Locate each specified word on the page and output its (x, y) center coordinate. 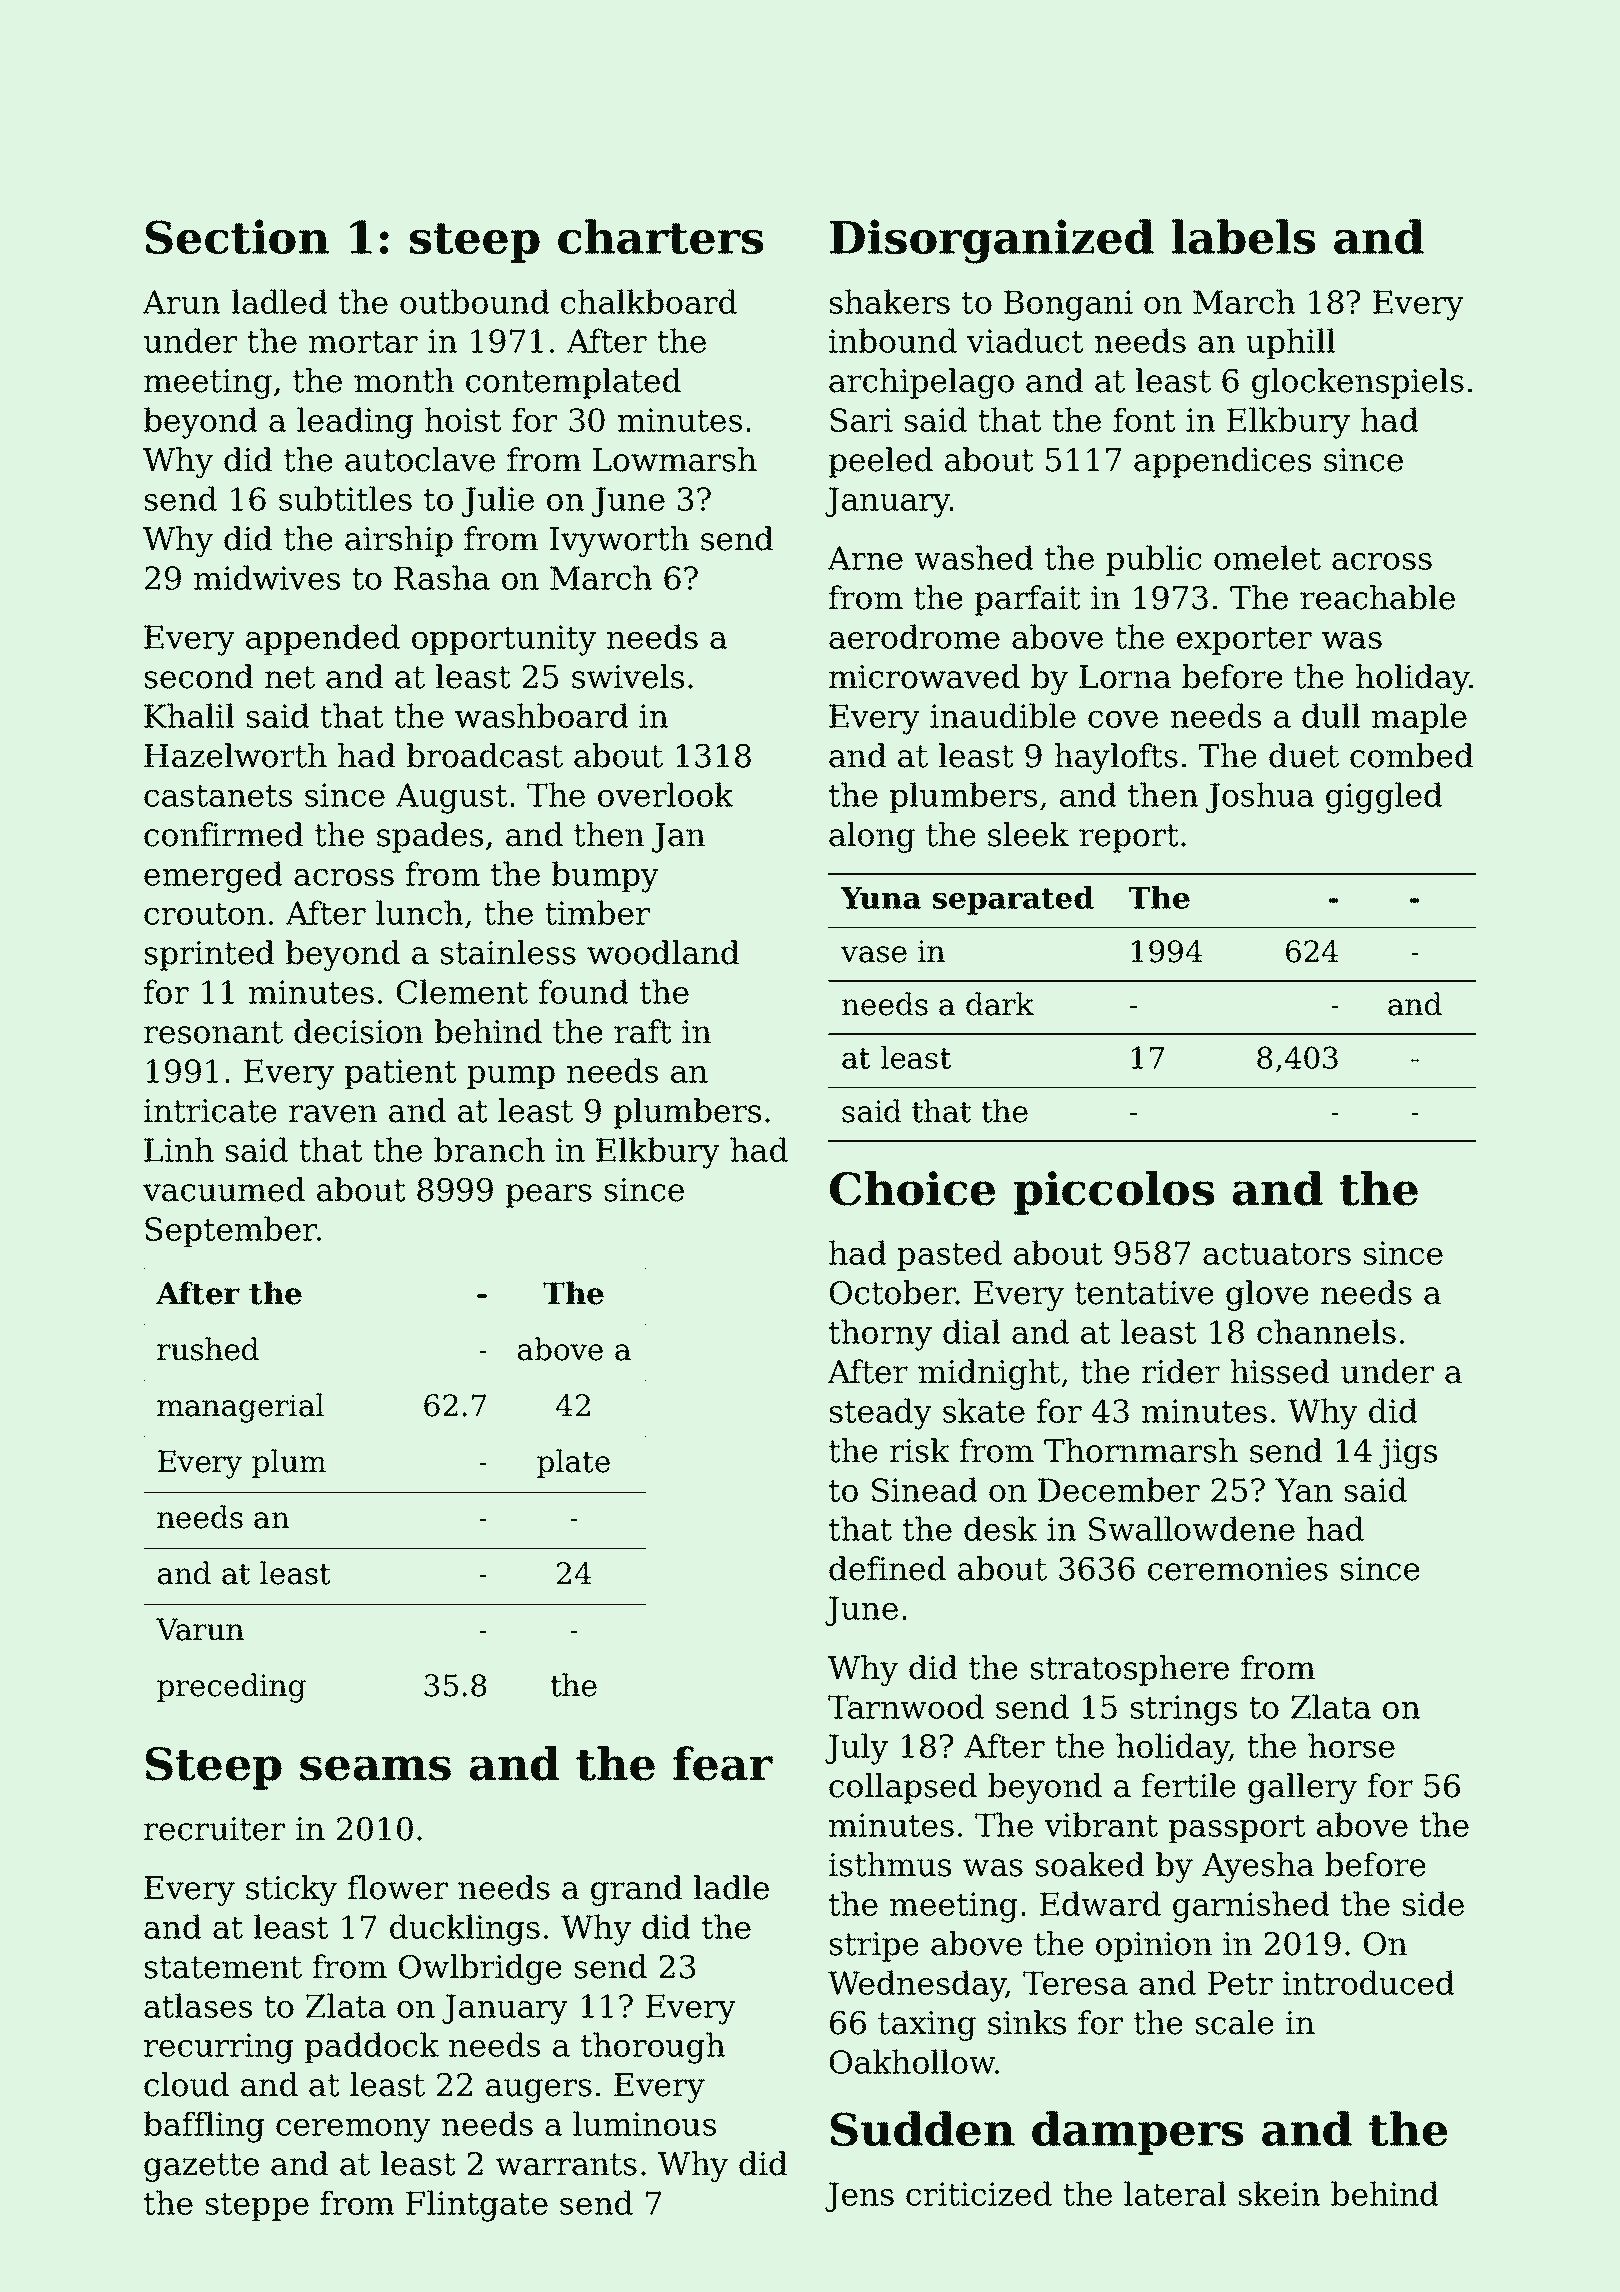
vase (874, 954)
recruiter (214, 1829)
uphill (1290, 343)
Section (237, 236)
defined (887, 1568)
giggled (1384, 798)
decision (358, 1031)
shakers (890, 301)
